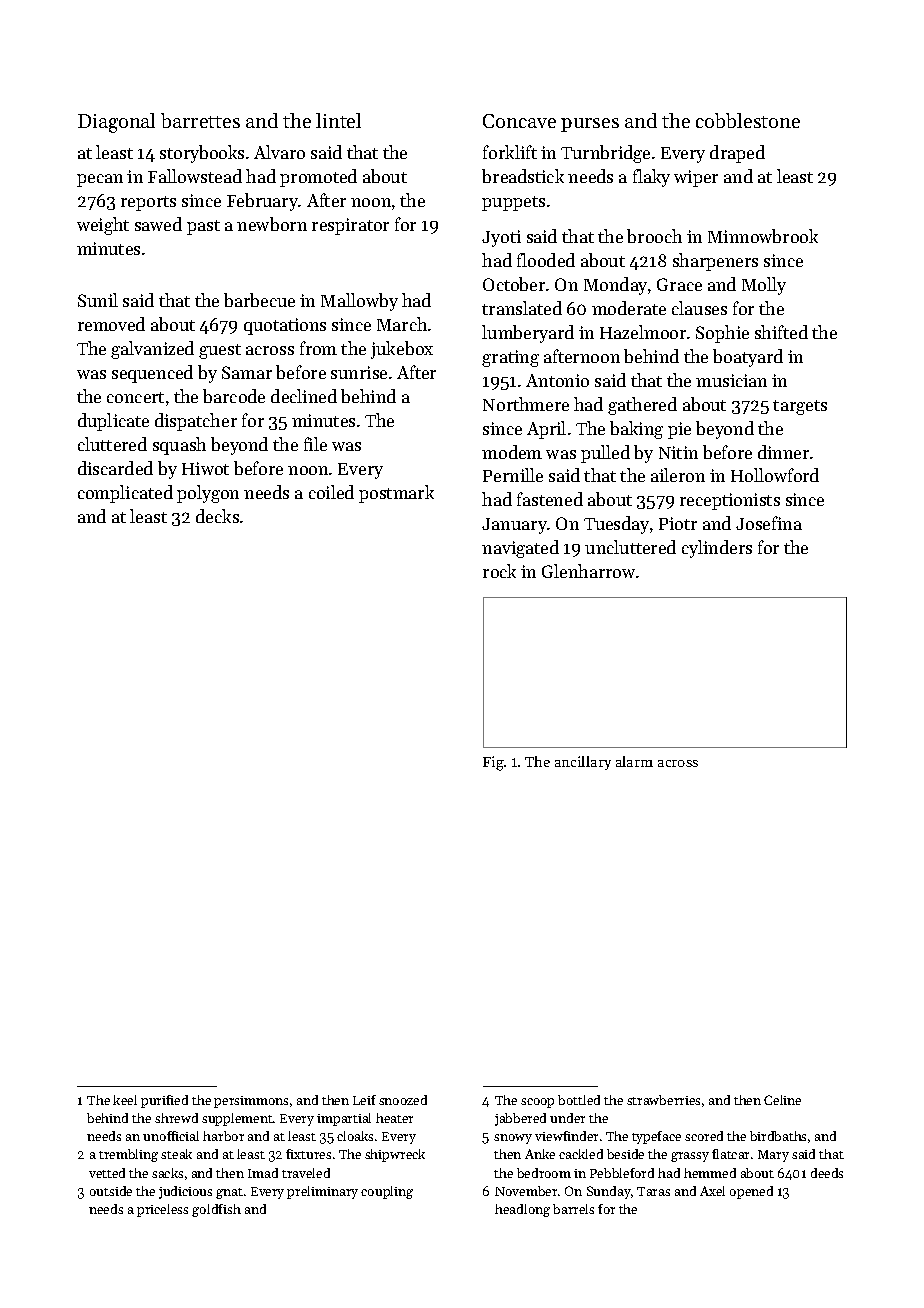 This document has width=924, height=1308. What do you see at coordinates (125, 1100) in the document?
I see `keel` at bounding box center [125, 1100].
